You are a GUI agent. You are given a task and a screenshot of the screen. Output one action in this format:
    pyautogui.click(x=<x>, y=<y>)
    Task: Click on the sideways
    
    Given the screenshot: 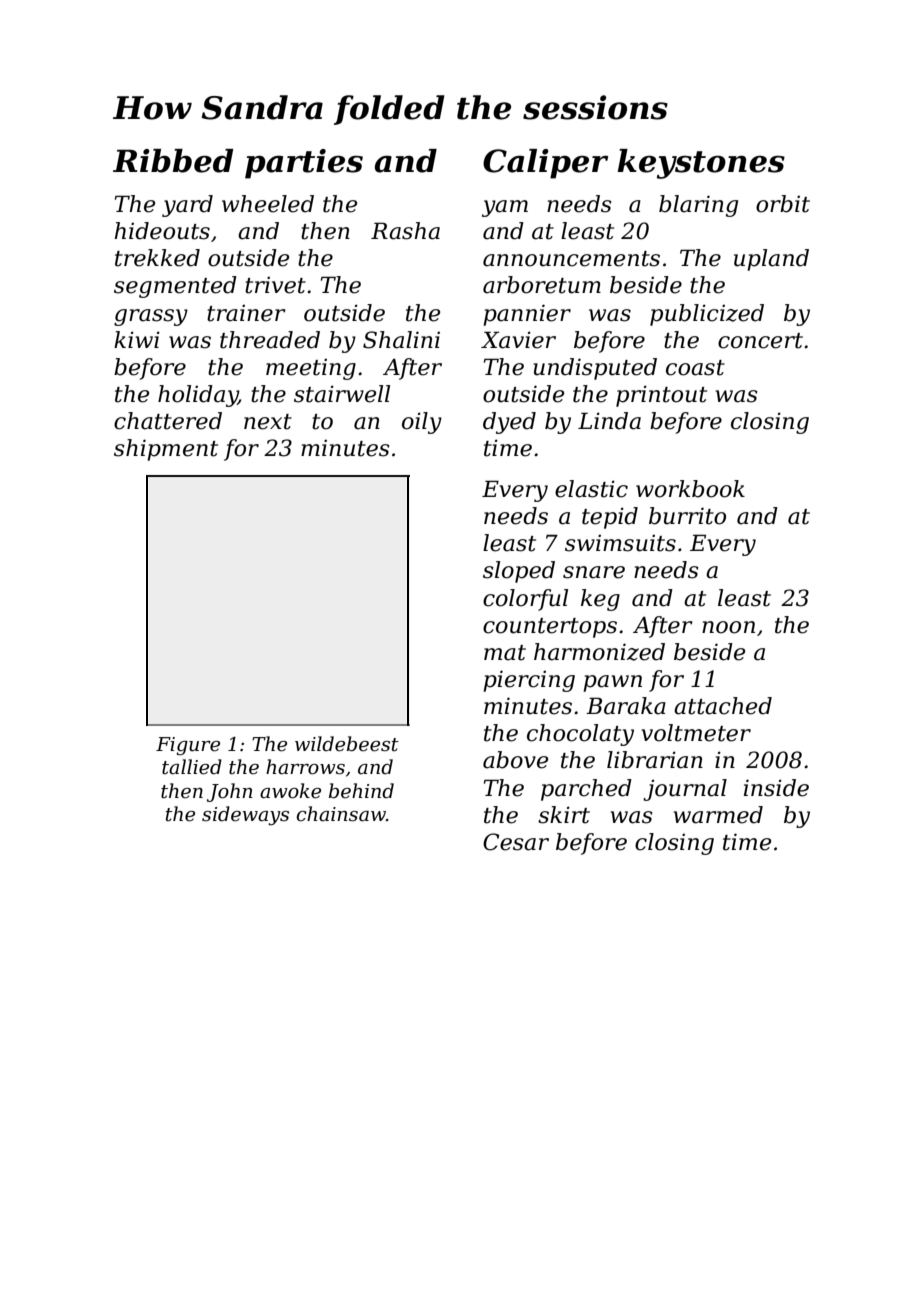 What is the action you would take?
    pyautogui.click(x=245, y=816)
